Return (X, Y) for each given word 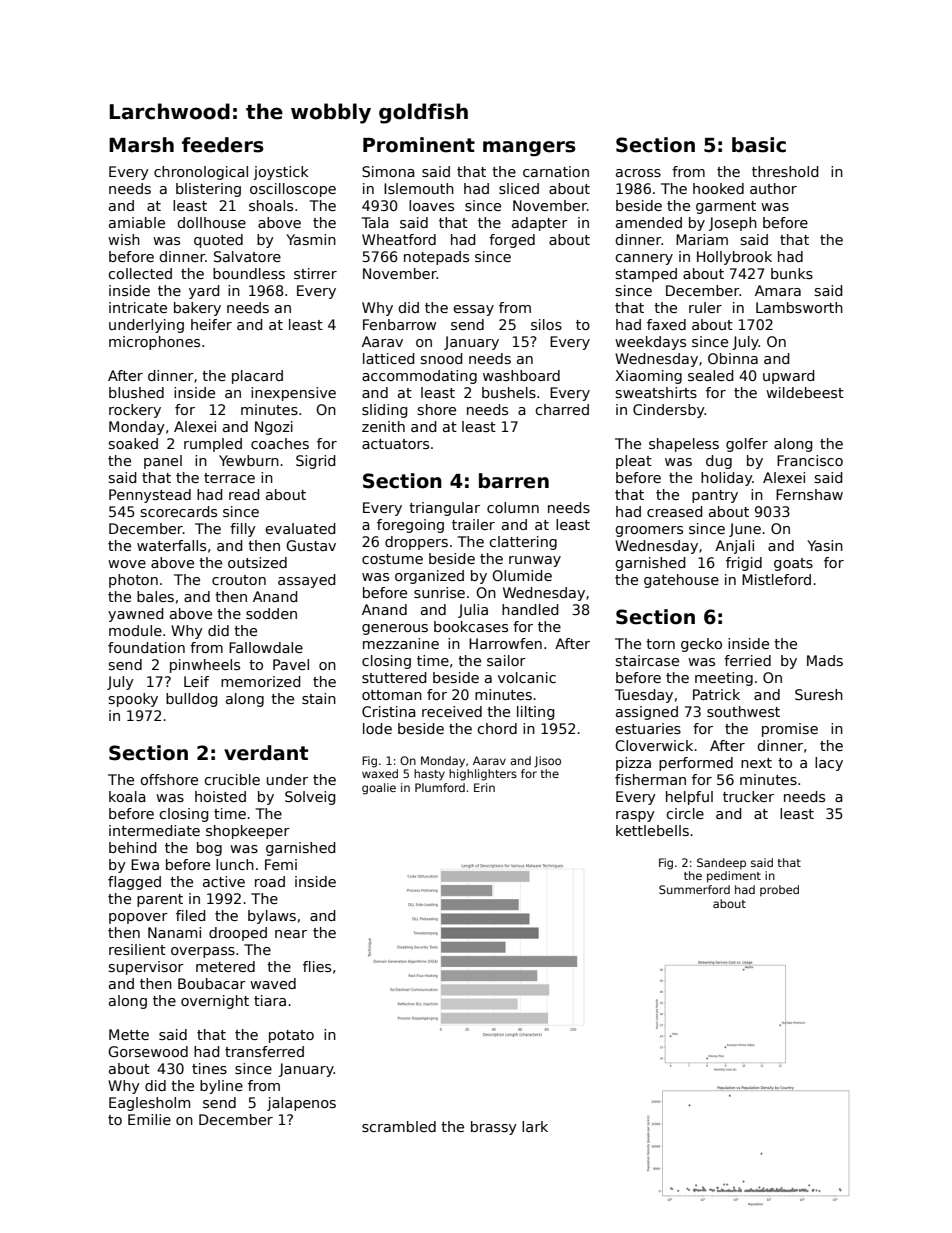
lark (535, 1126)
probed (779, 890)
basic (759, 145)
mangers (529, 148)
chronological (201, 173)
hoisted (220, 796)
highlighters (483, 775)
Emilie (149, 1119)
